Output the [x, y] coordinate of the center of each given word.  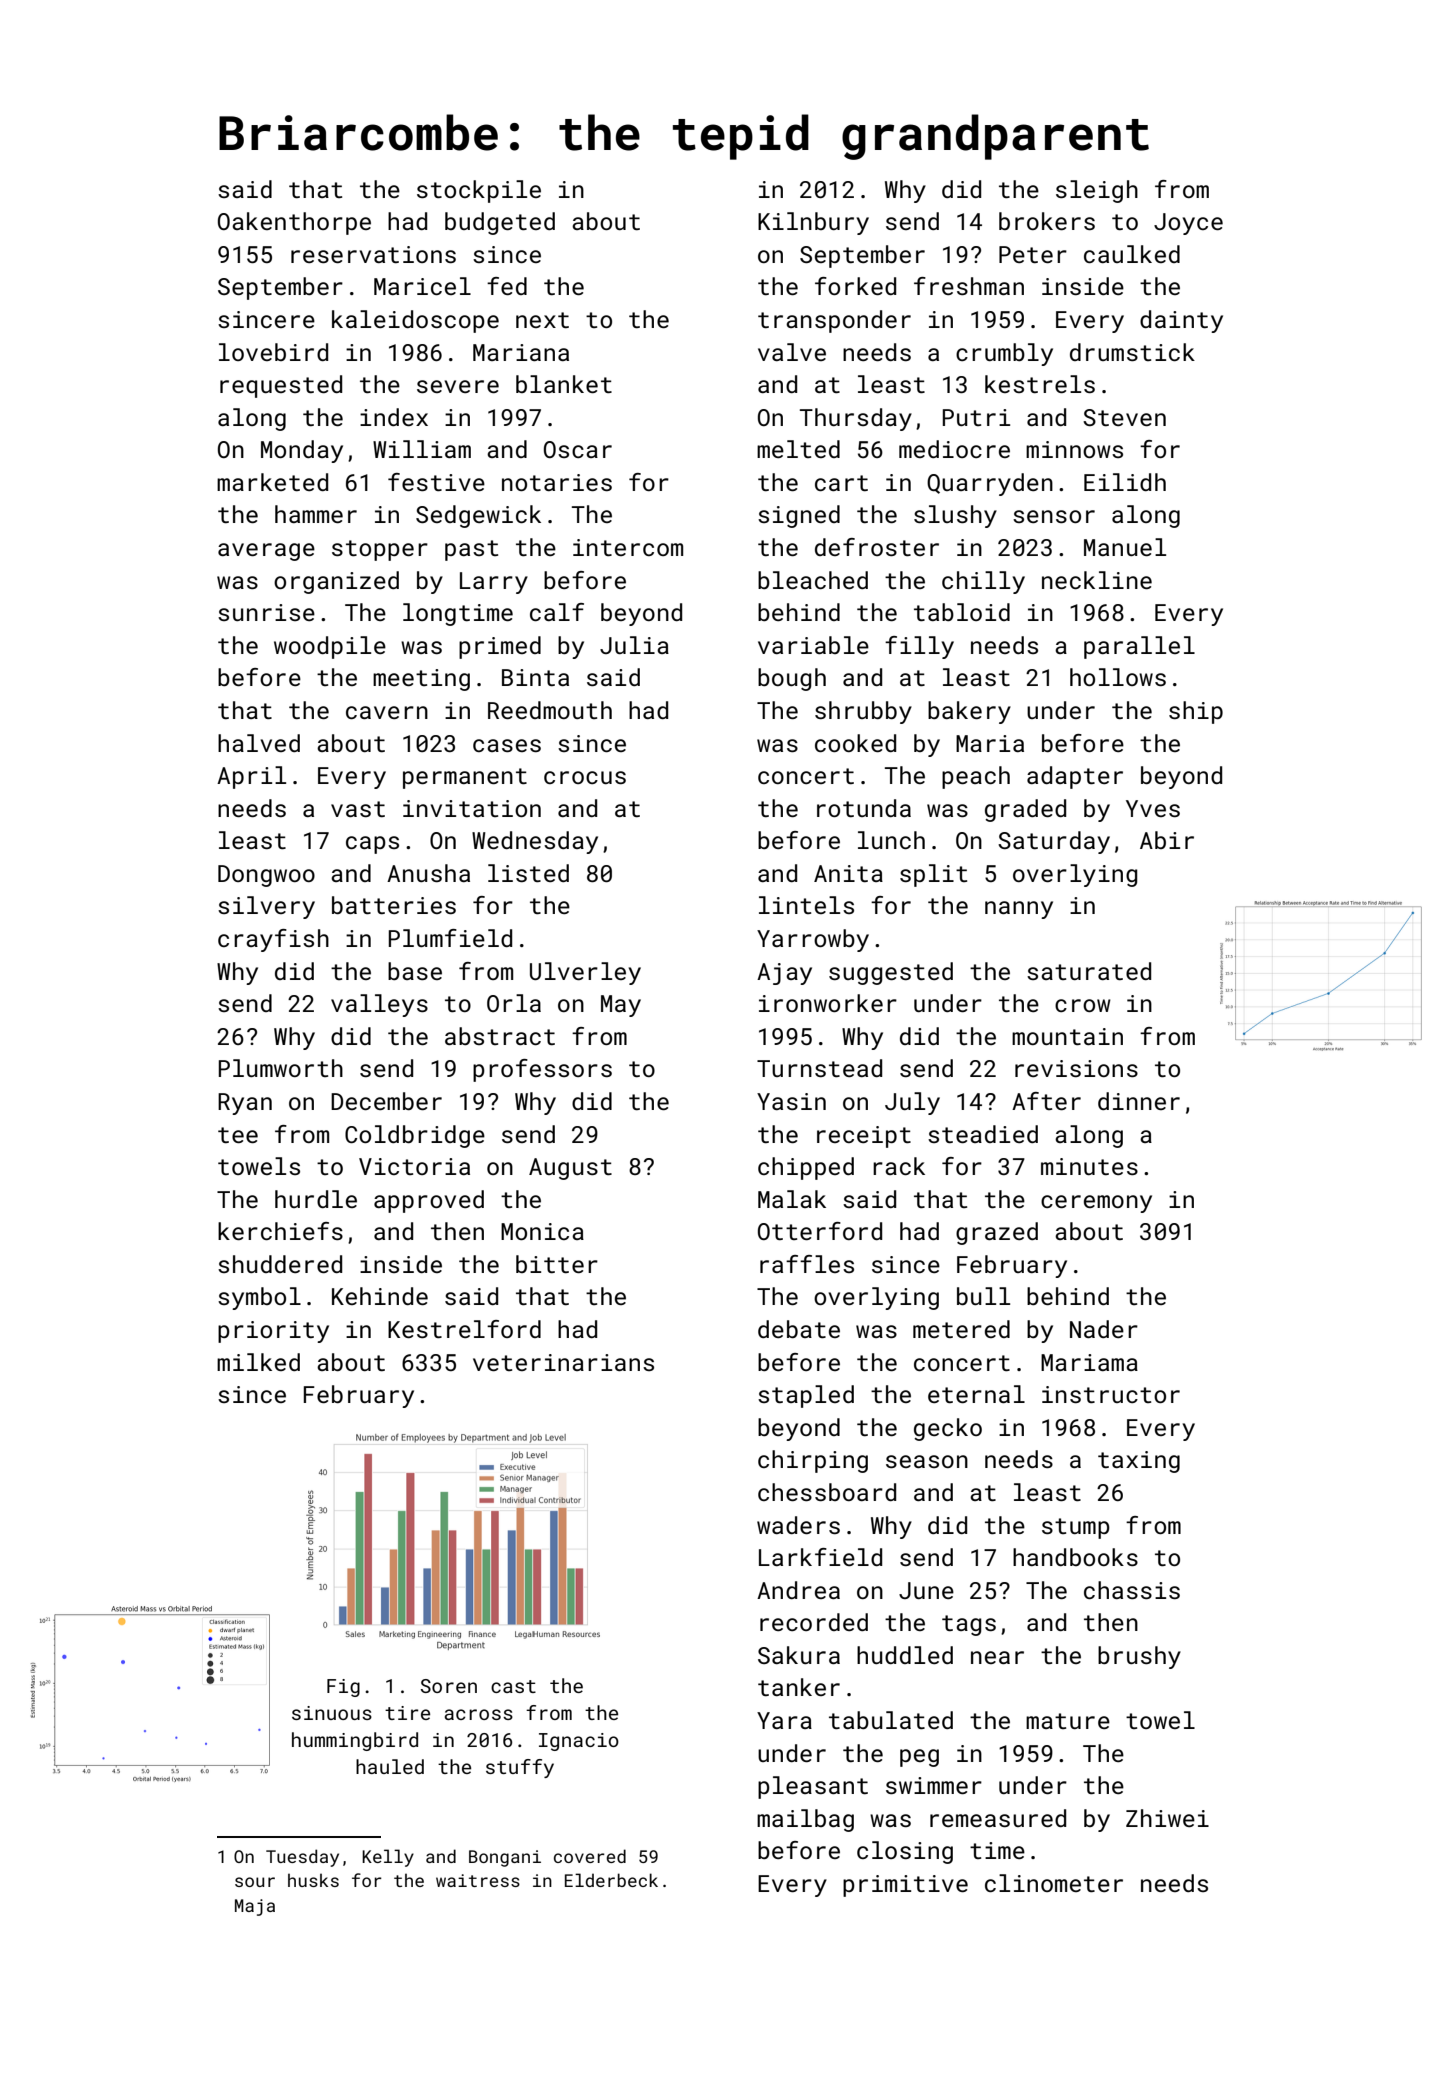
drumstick [1132, 352]
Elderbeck [611, 1880]
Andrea [798, 1590]
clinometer [1054, 1883]
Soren [449, 1686]
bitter [557, 1264]
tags [969, 1625]
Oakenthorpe [294, 223]
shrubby [863, 712]
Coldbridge [415, 1136]
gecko [948, 1429]
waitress [478, 1880]
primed [500, 647]
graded [1025, 810]
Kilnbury [813, 223]
